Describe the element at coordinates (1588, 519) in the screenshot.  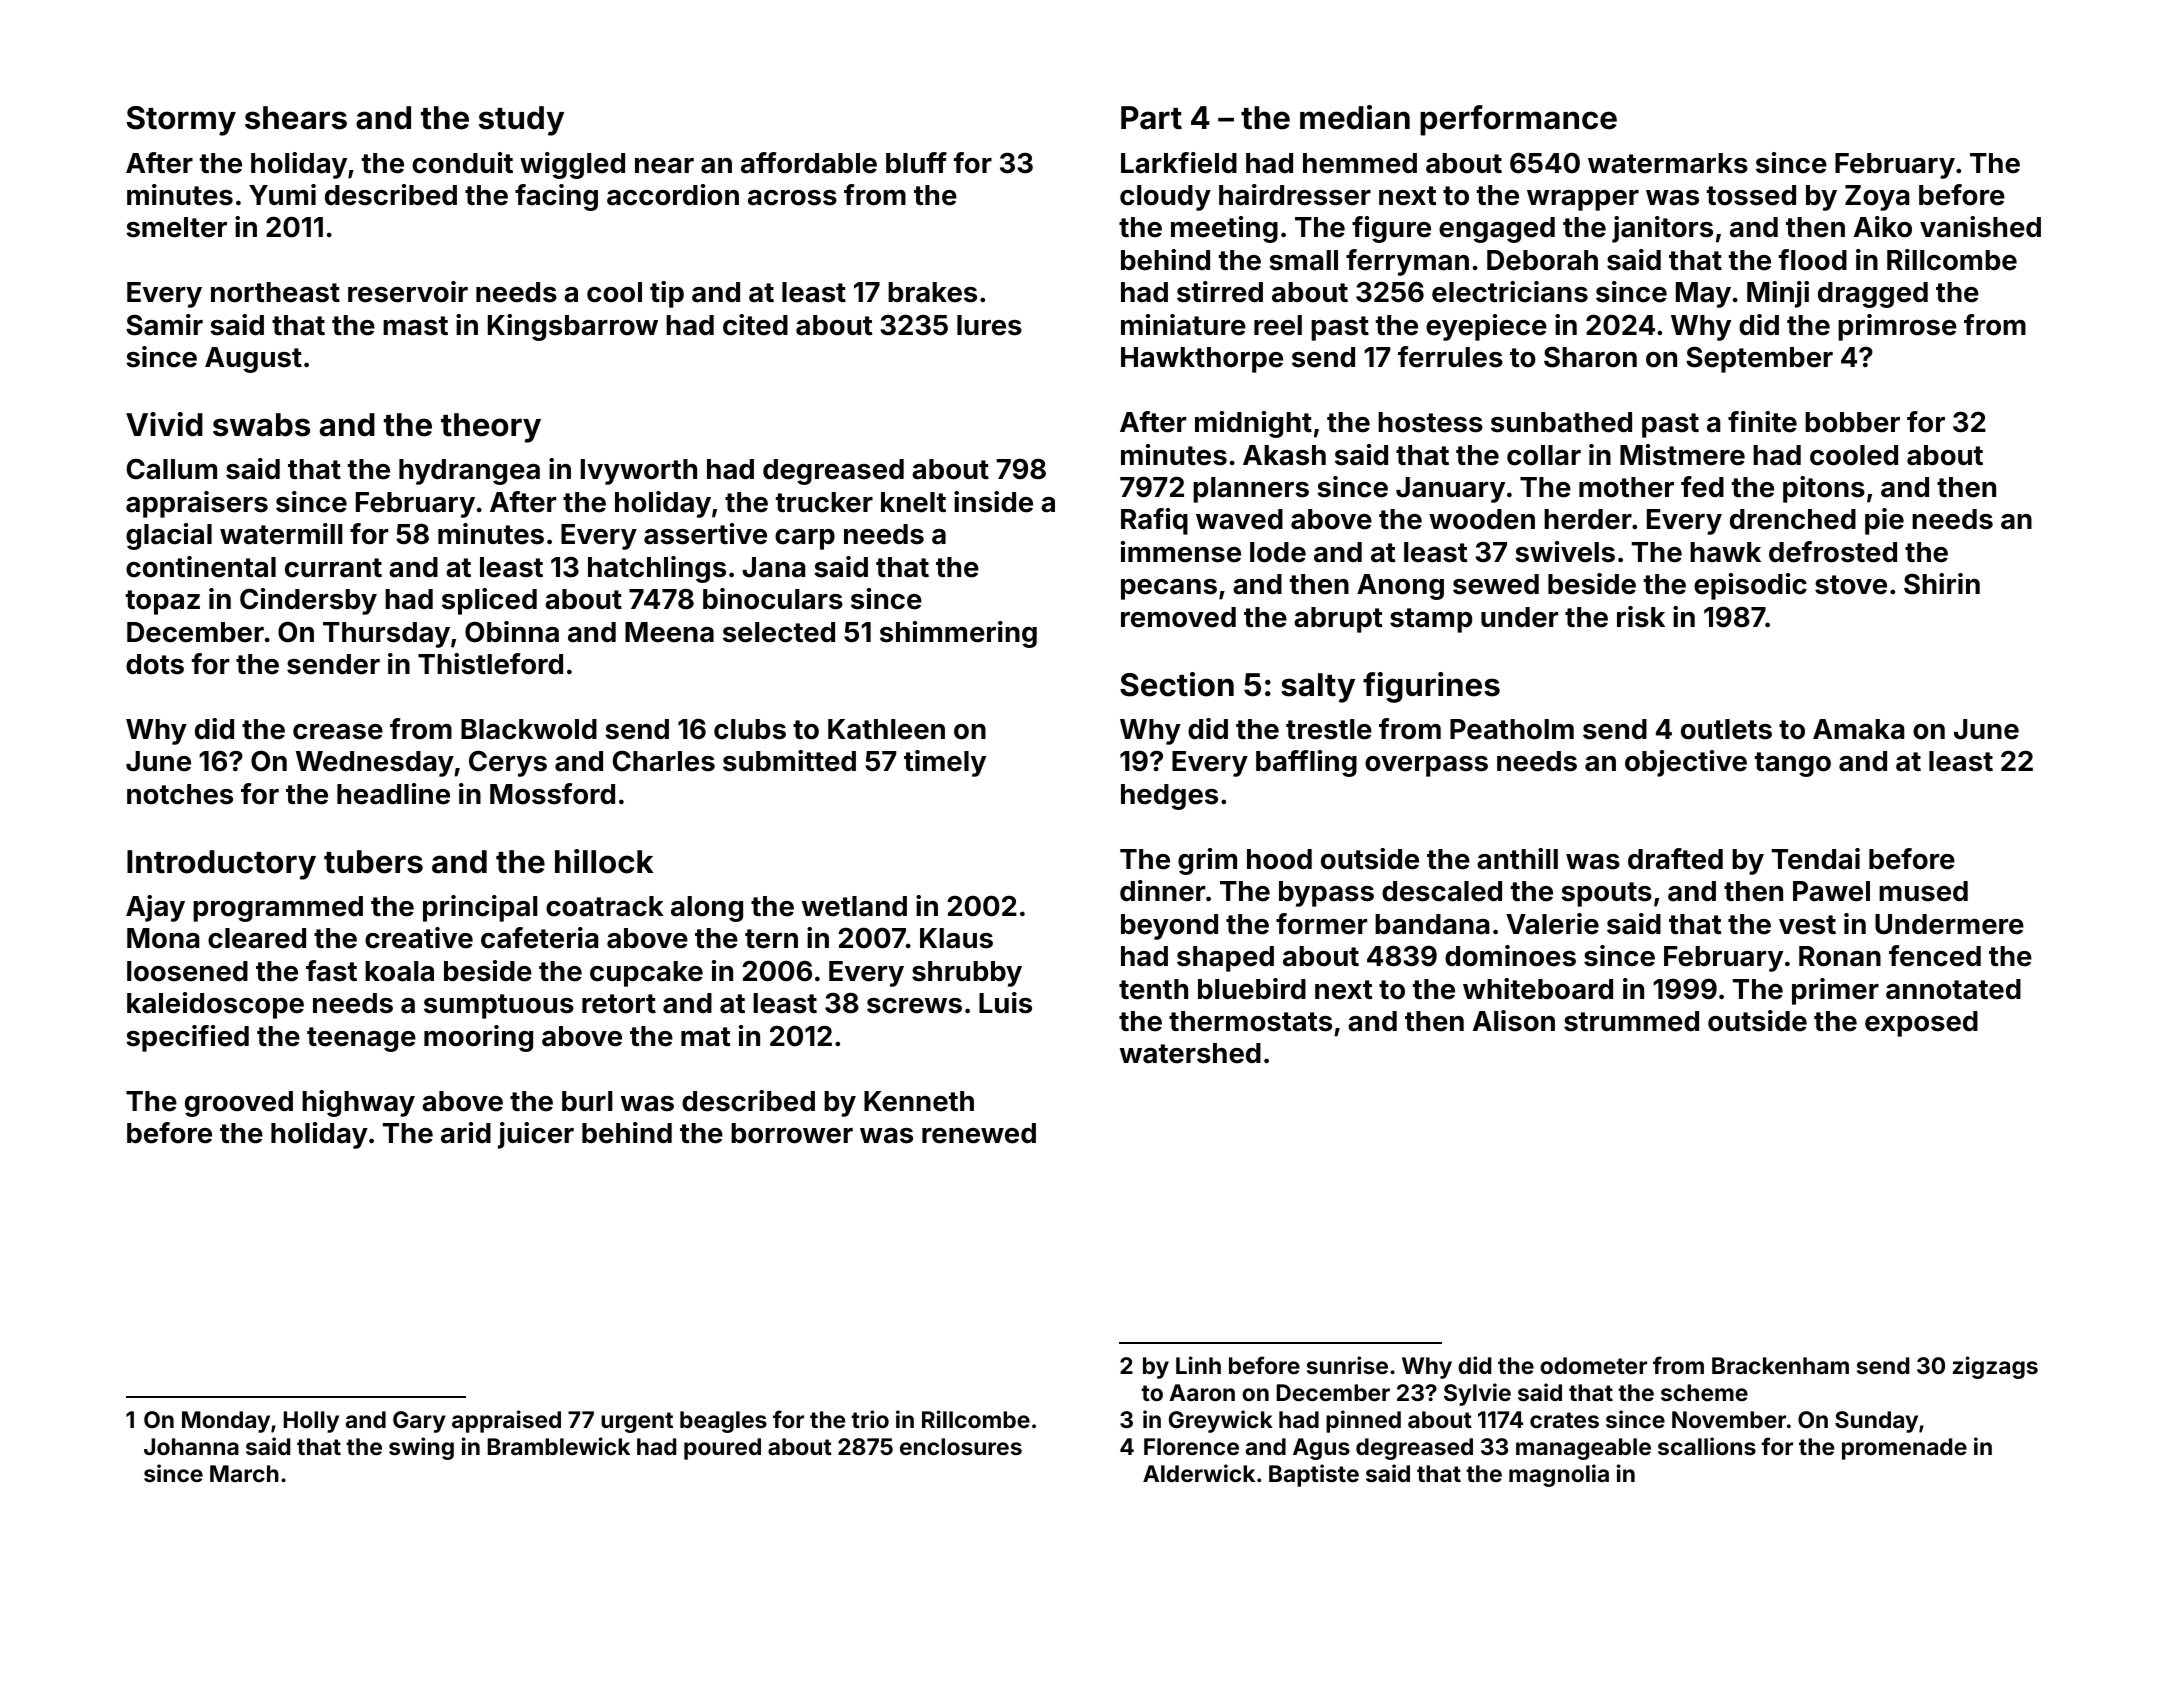
I see `herder` at that location.
